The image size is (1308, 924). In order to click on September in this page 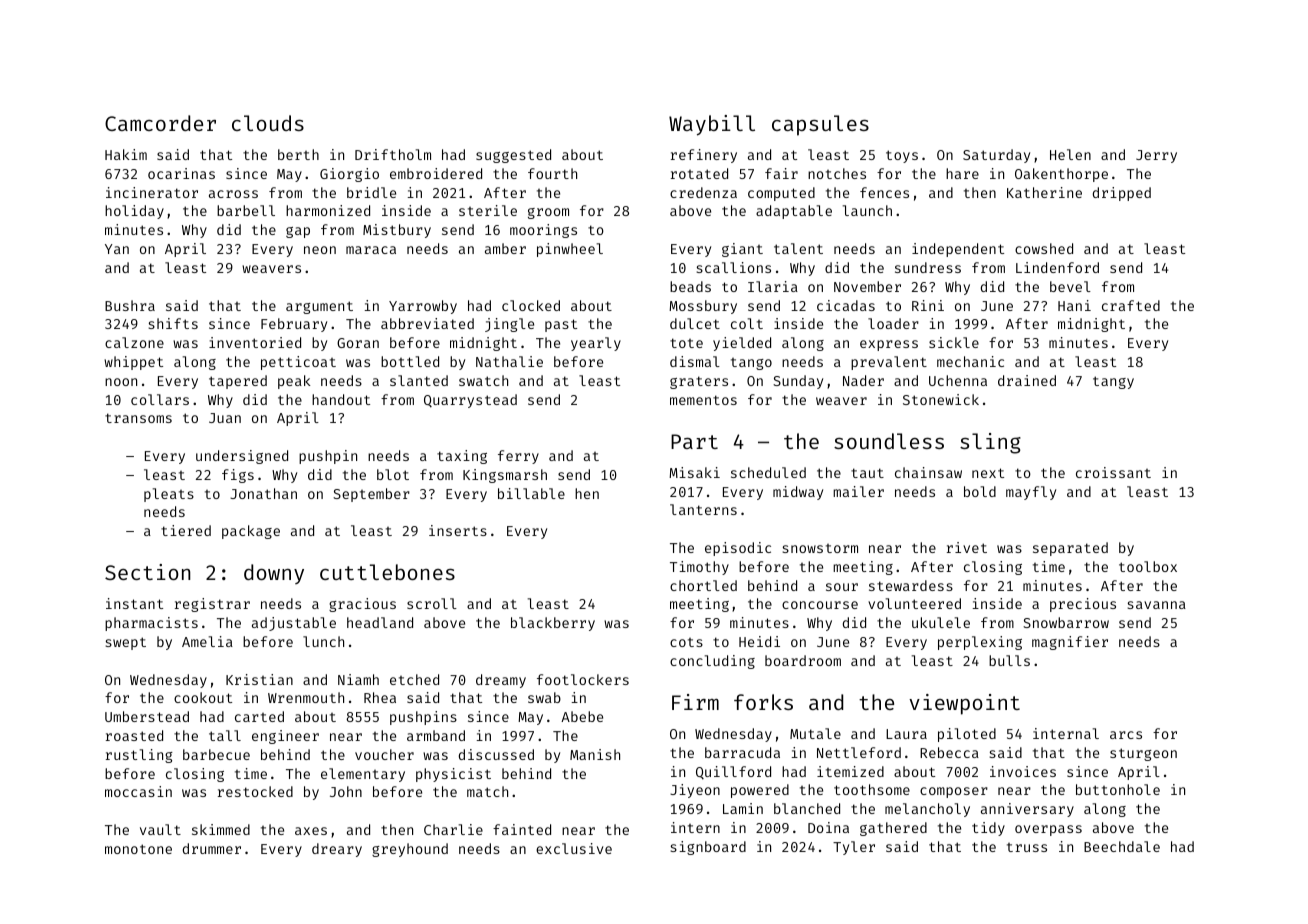, I will do `click(371, 495)`.
